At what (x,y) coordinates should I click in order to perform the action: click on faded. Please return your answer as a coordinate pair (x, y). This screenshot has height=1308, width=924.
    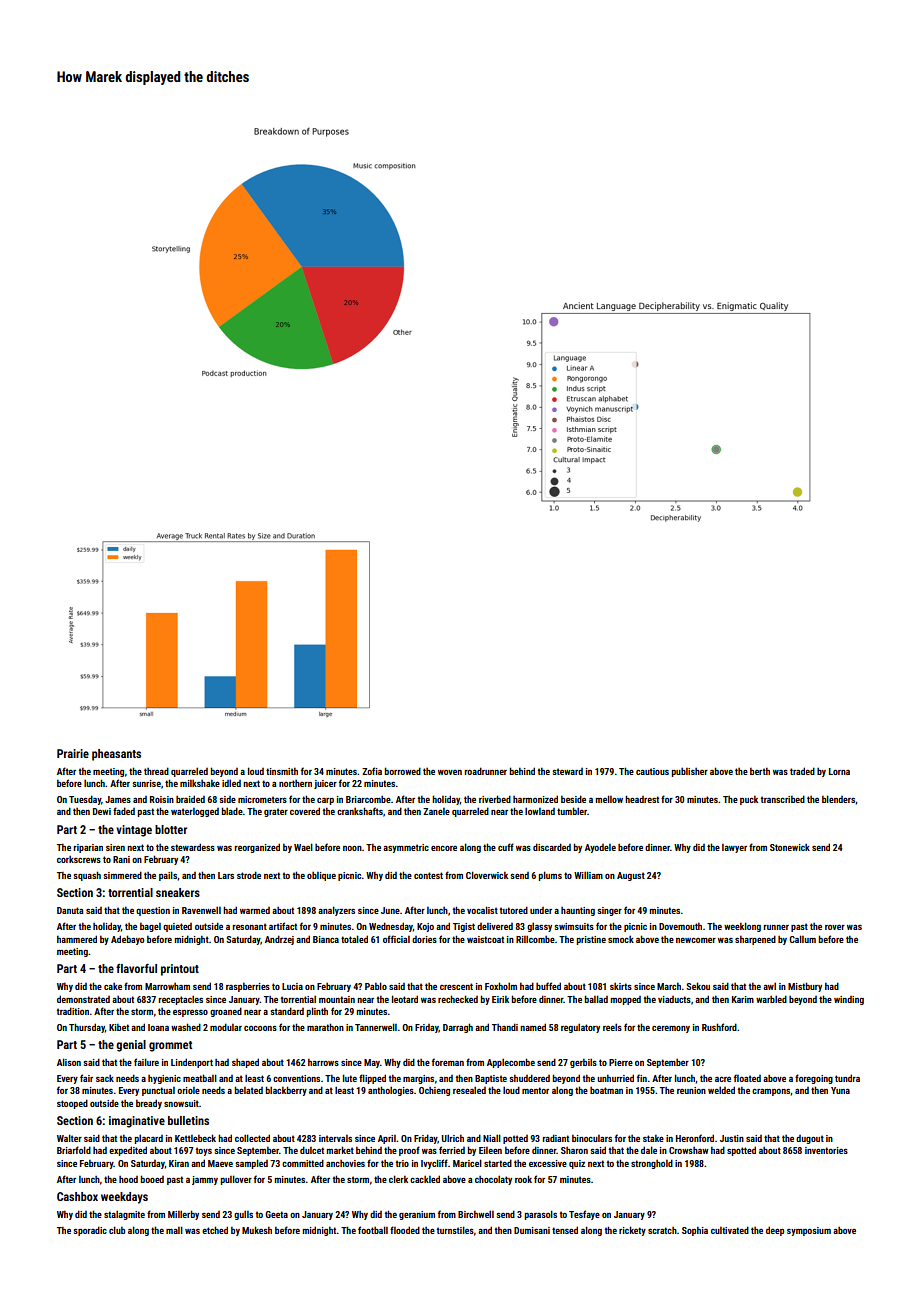
    Looking at the image, I should click on (124, 811).
